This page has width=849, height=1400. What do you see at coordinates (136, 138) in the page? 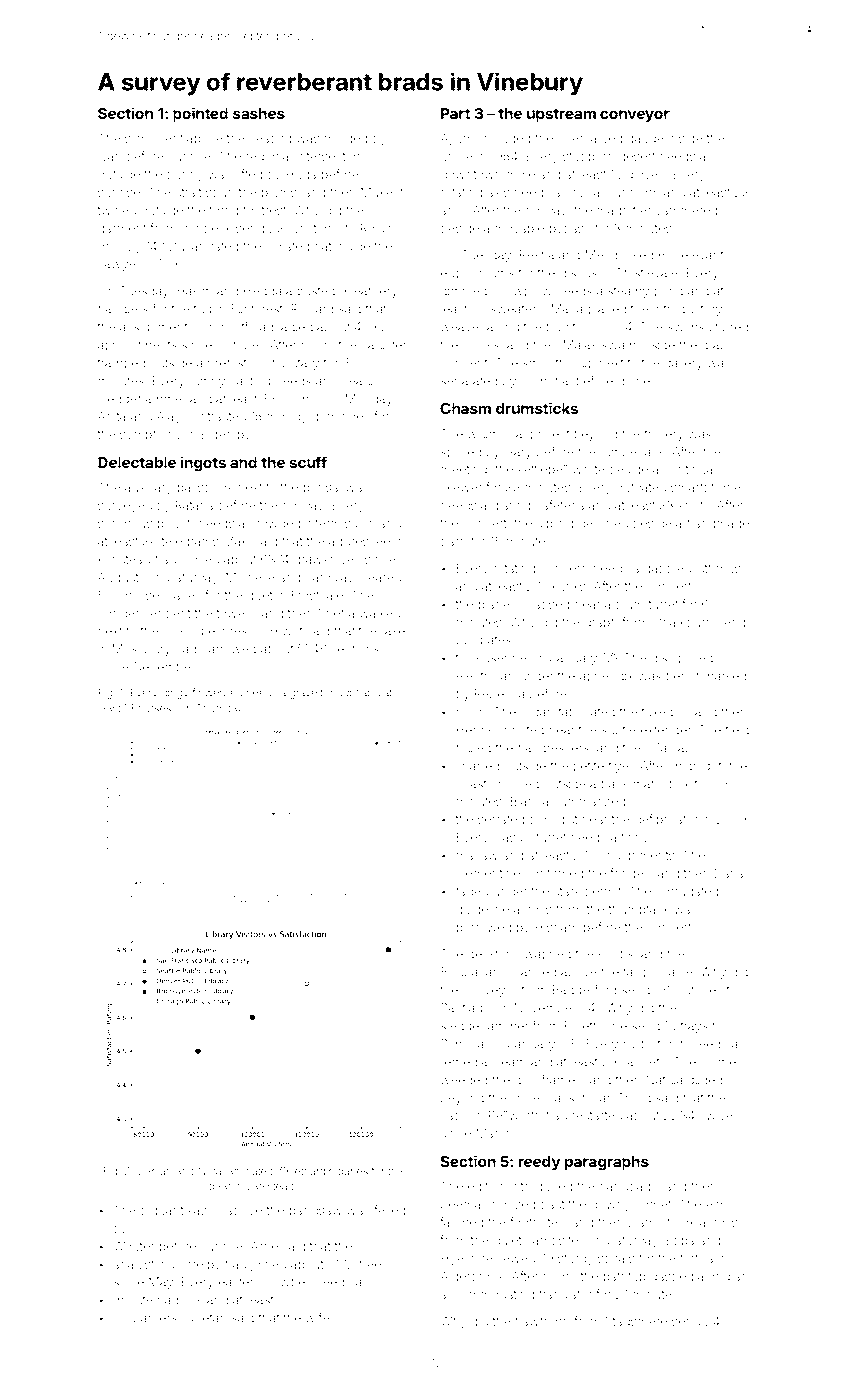
I see `slim` at bounding box center [136, 138].
